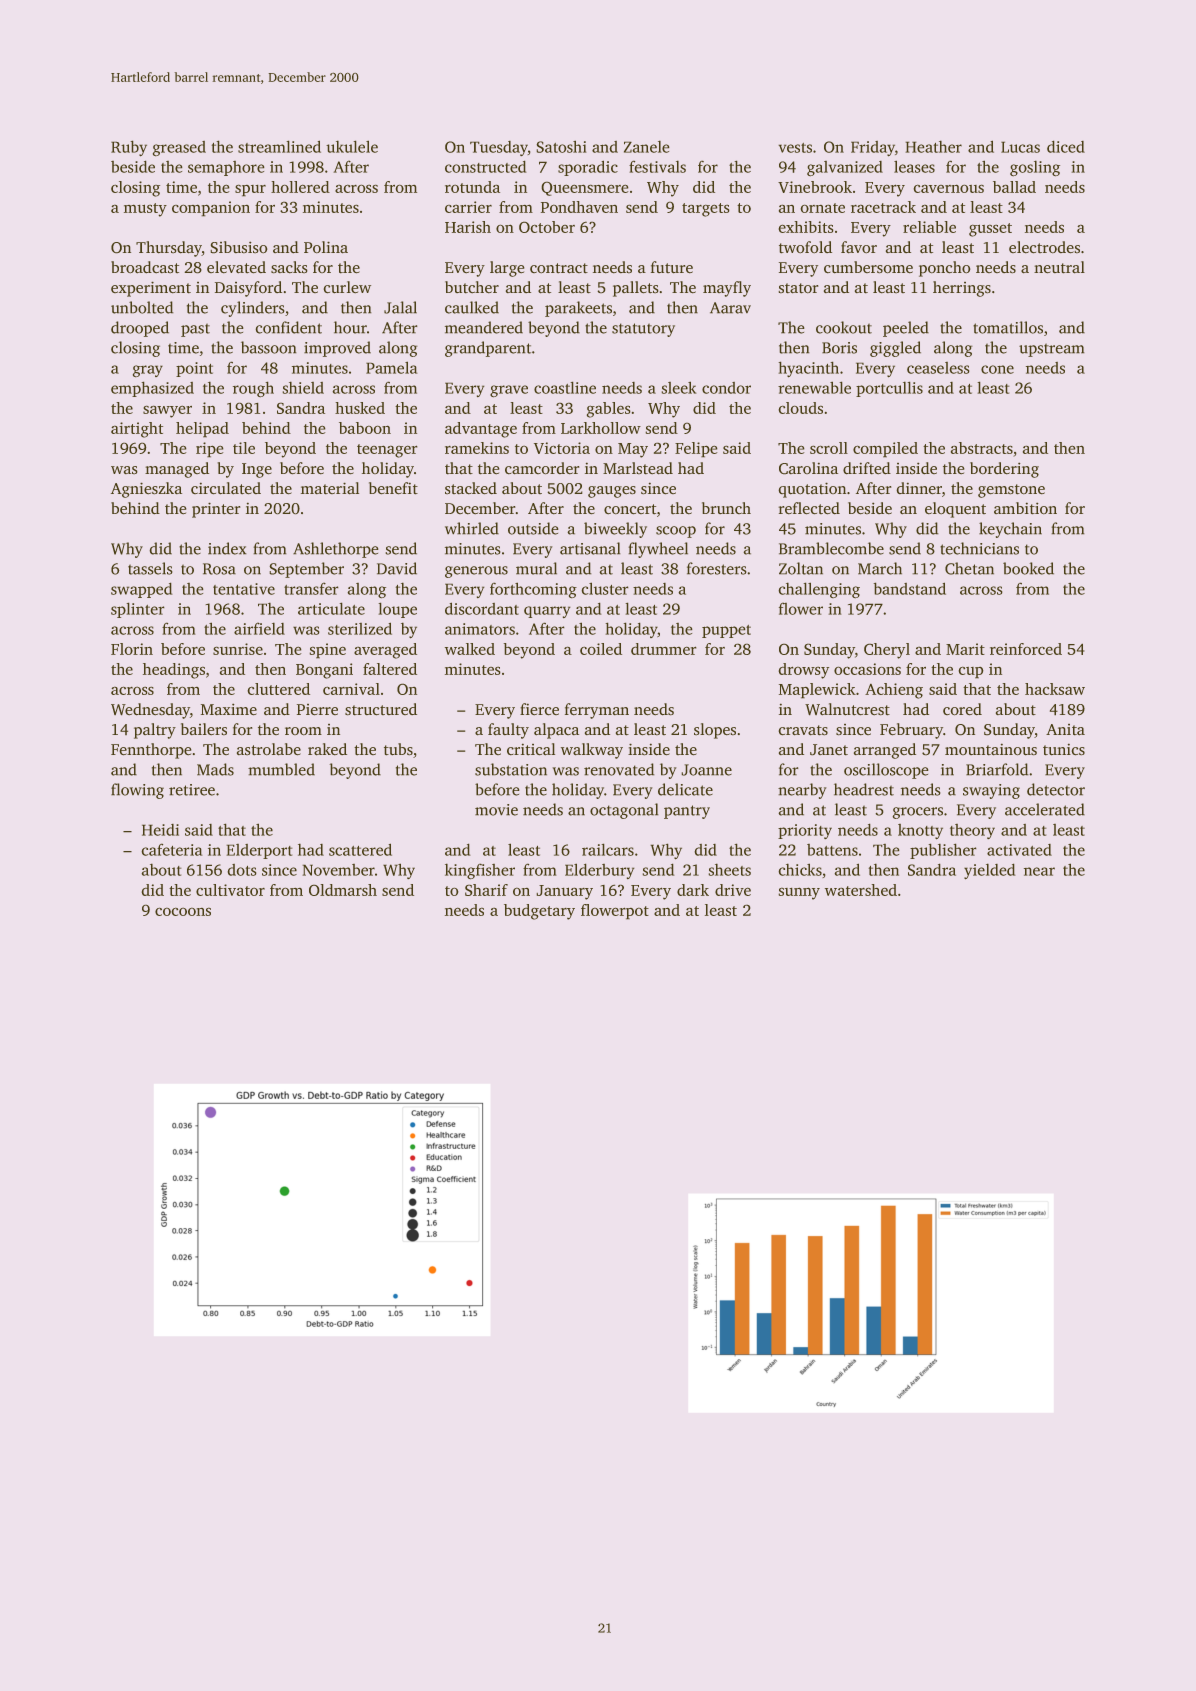 The image size is (1196, 1691). I want to click on airfield, so click(259, 629).
